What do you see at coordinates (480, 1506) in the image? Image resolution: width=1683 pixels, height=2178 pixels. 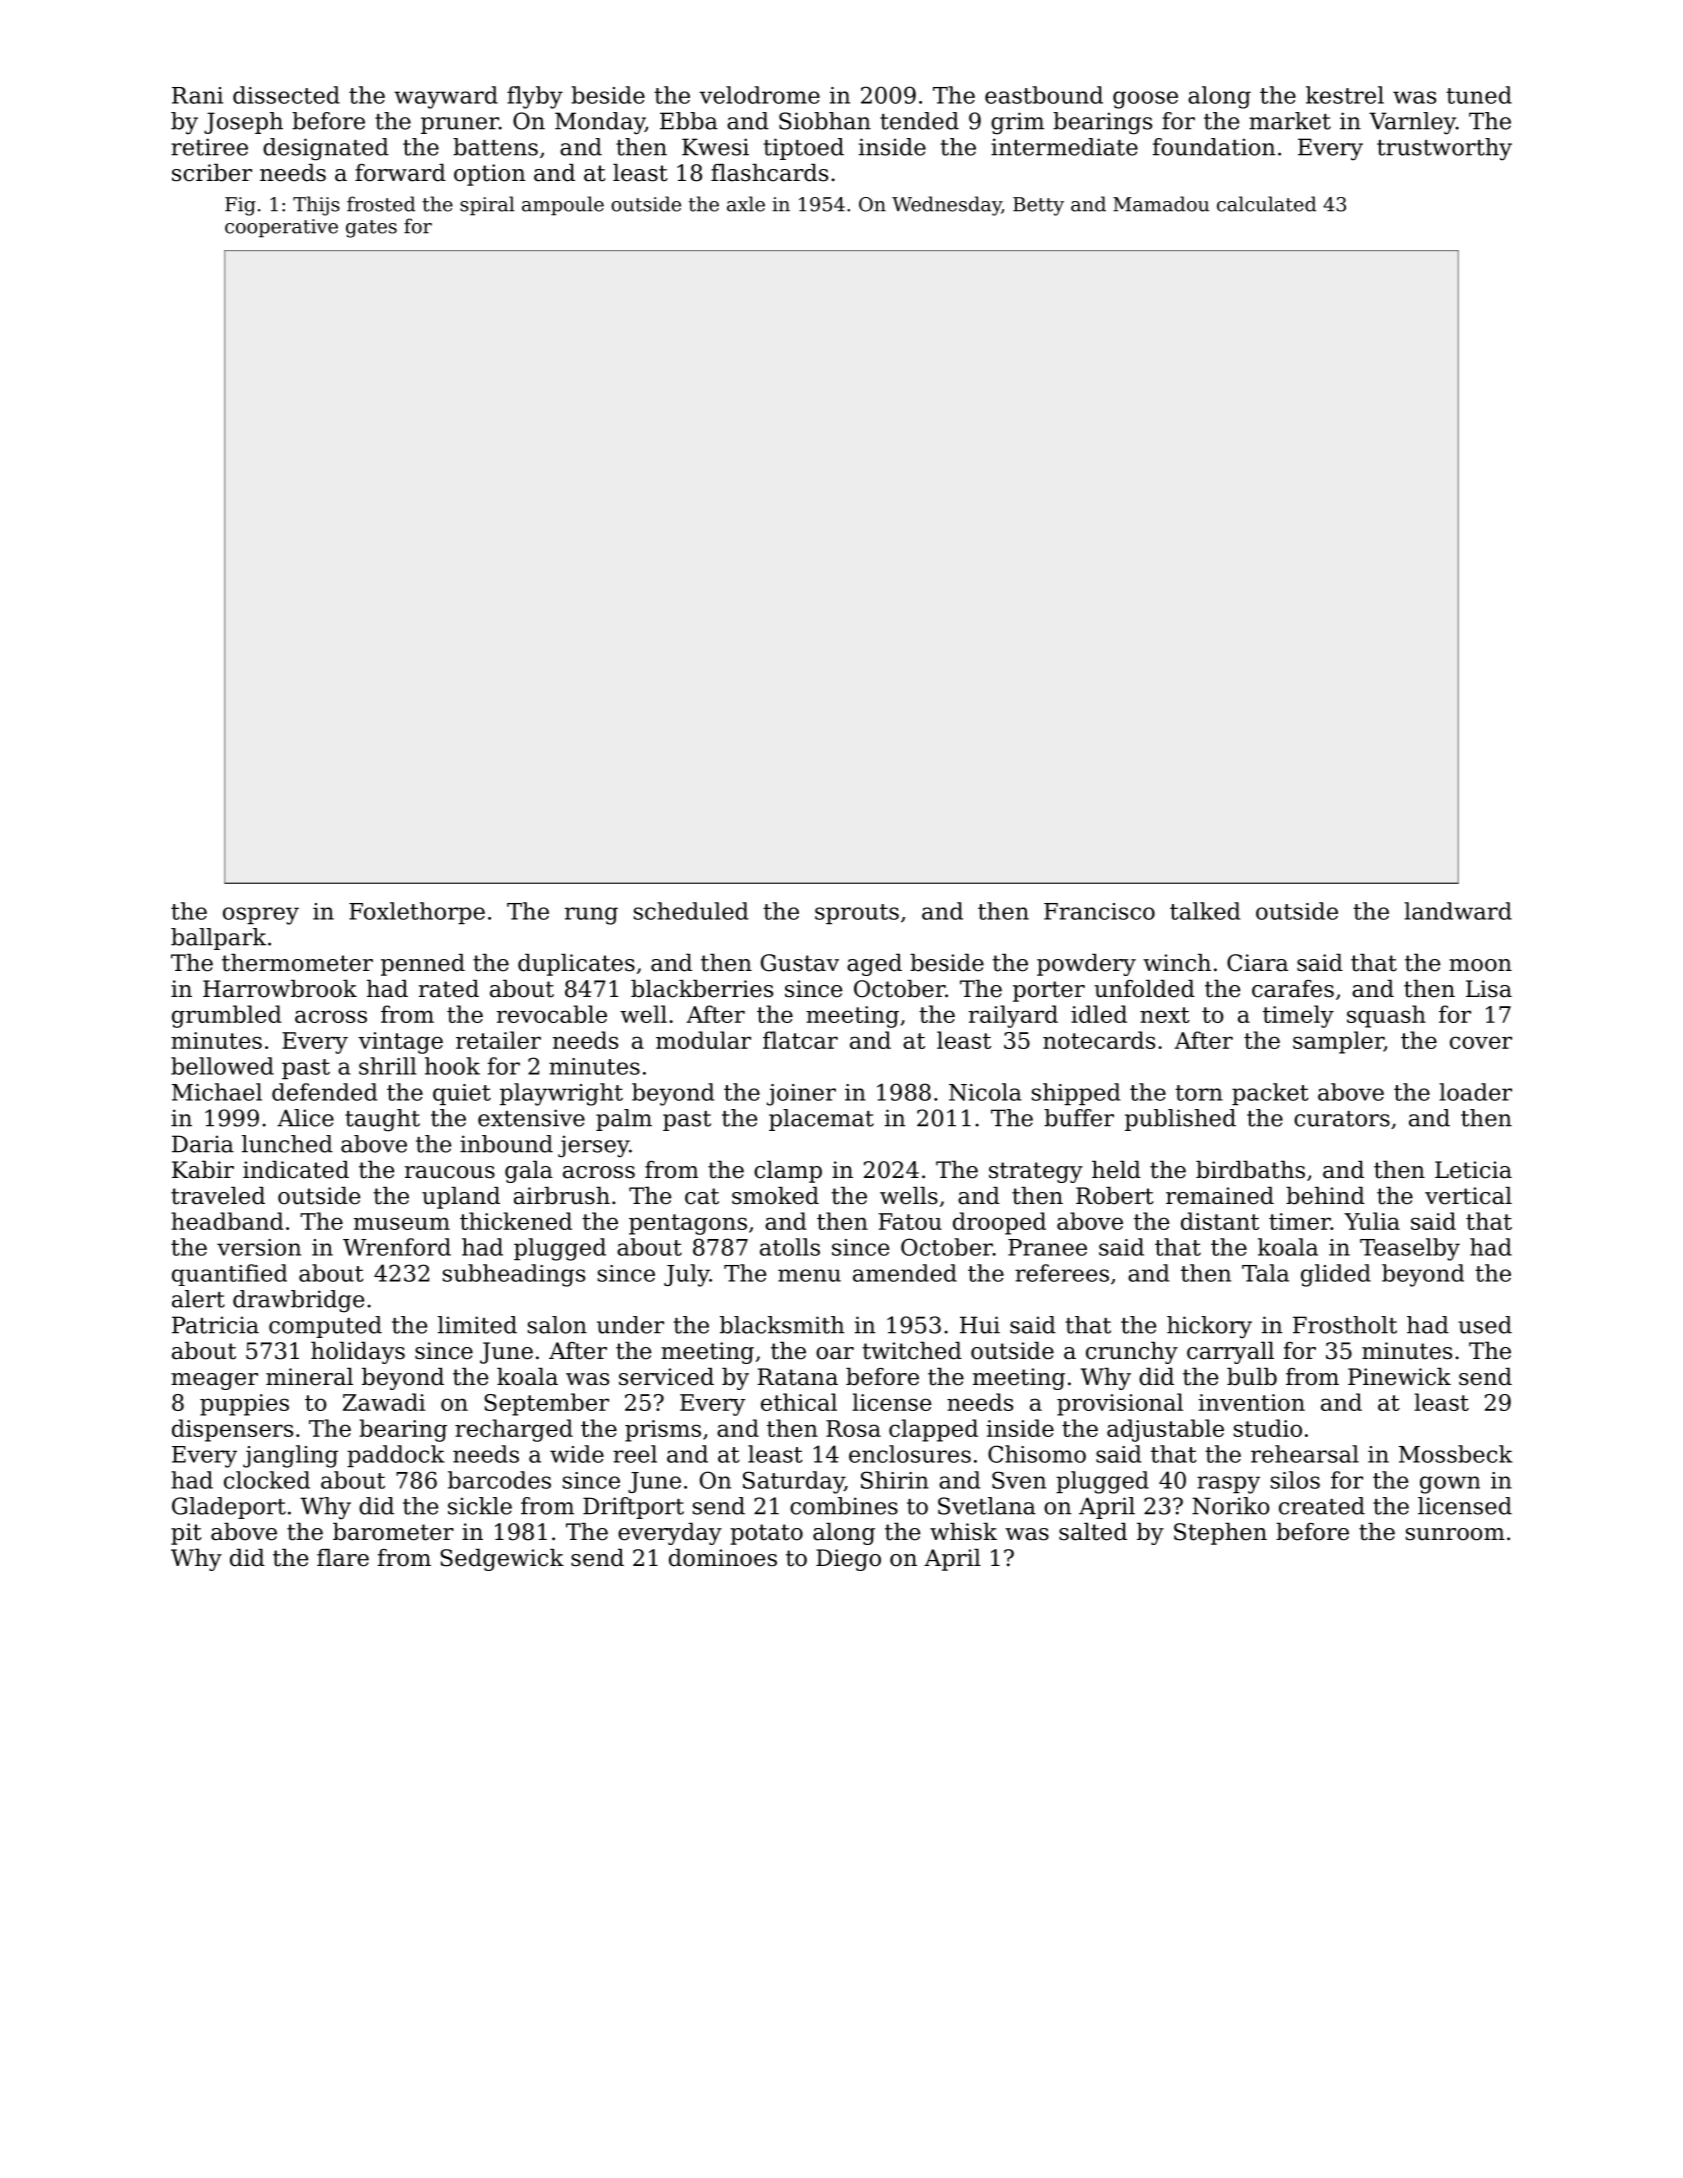 I see `sickle` at bounding box center [480, 1506].
